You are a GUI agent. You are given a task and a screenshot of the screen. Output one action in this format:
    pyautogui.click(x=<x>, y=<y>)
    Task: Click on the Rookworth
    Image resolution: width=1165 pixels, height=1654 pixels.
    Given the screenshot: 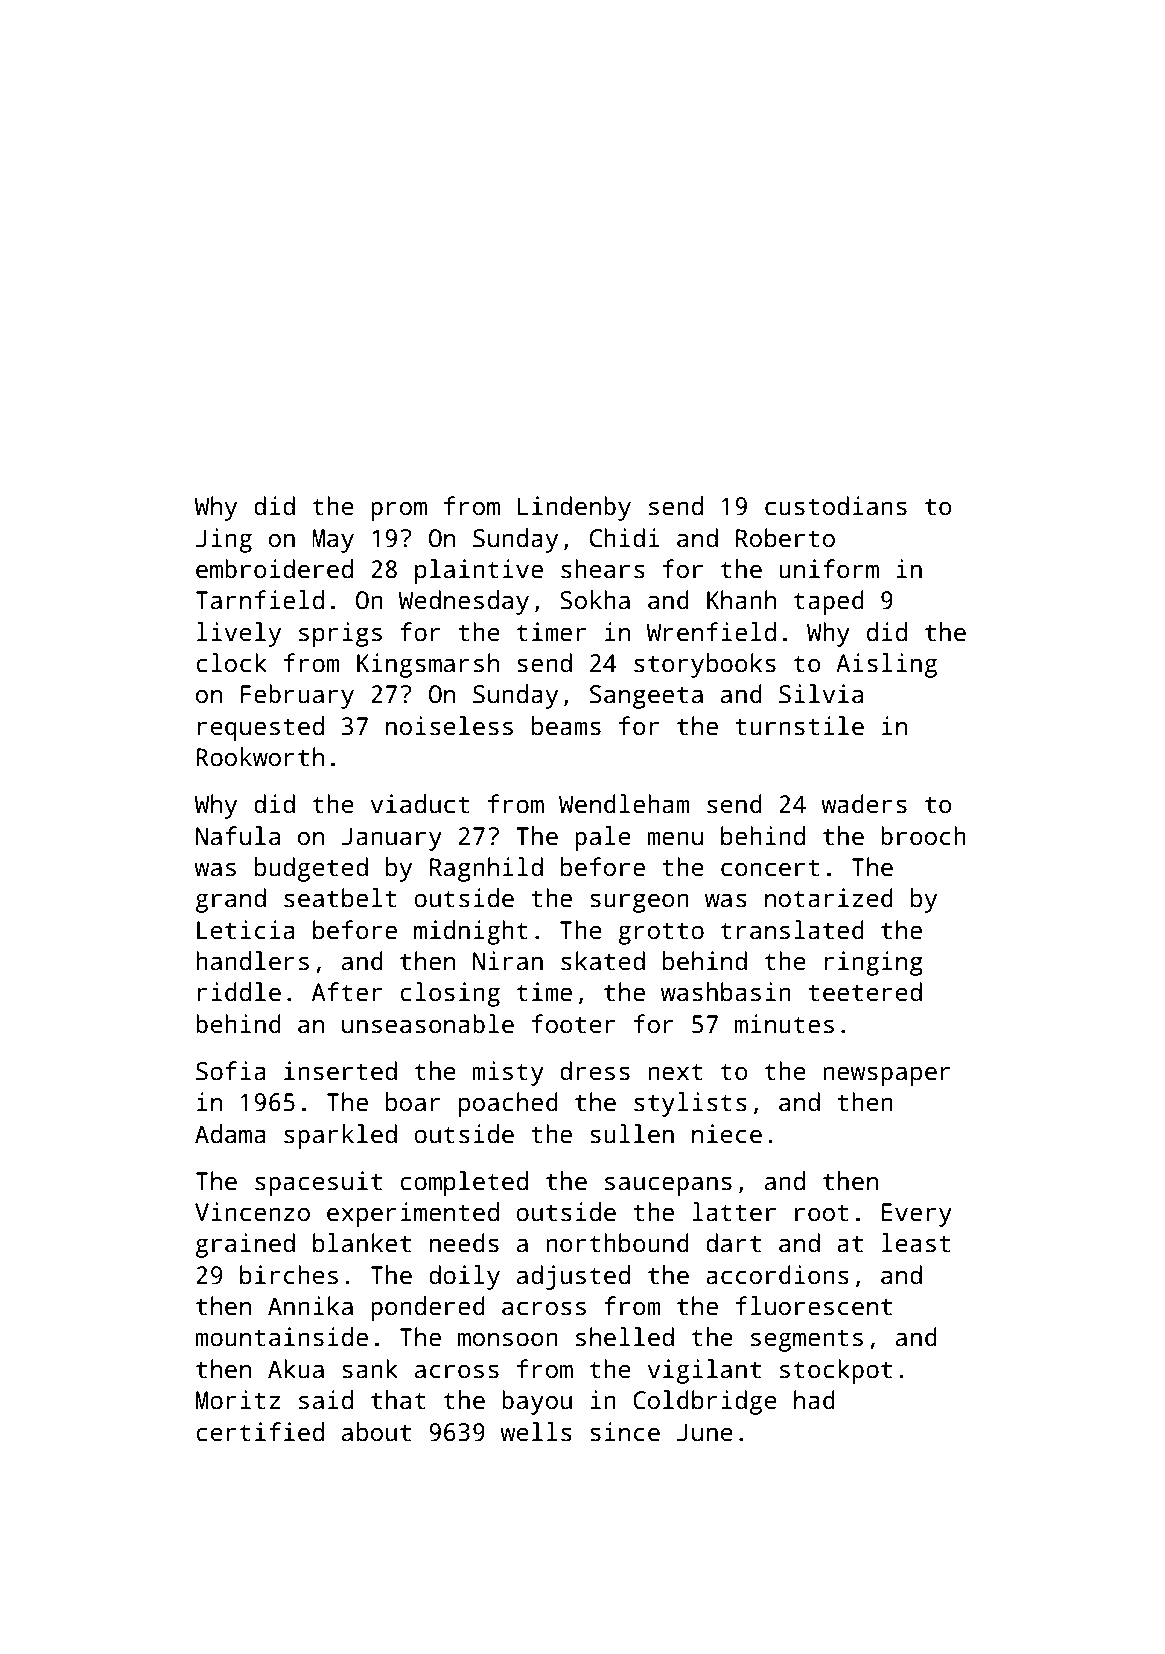 What is the action you would take?
    pyautogui.click(x=260, y=757)
